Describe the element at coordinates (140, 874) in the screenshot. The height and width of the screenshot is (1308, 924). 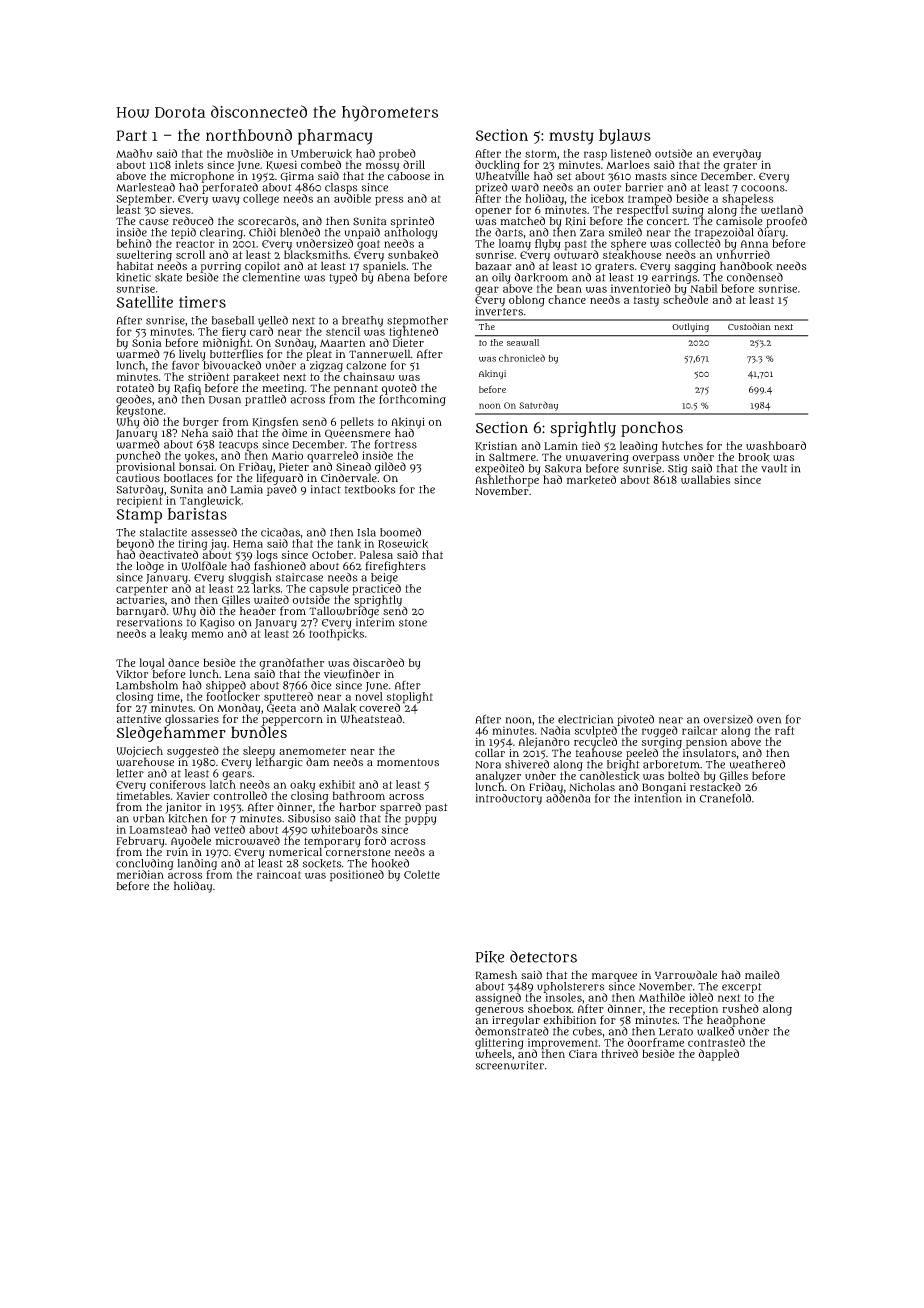
I see `meridian` at that location.
